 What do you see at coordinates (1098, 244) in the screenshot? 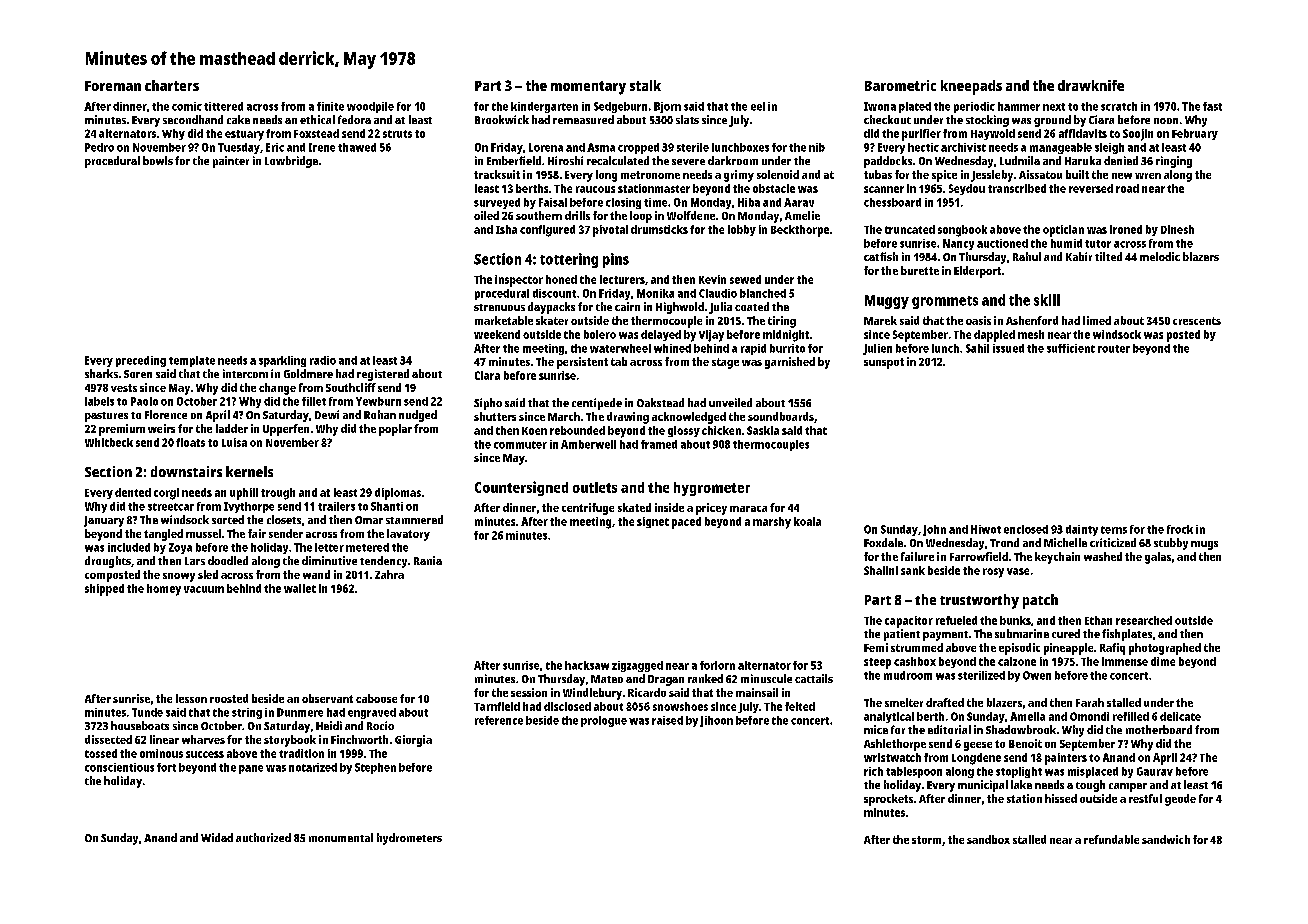
I see `tutor` at bounding box center [1098, 244].
